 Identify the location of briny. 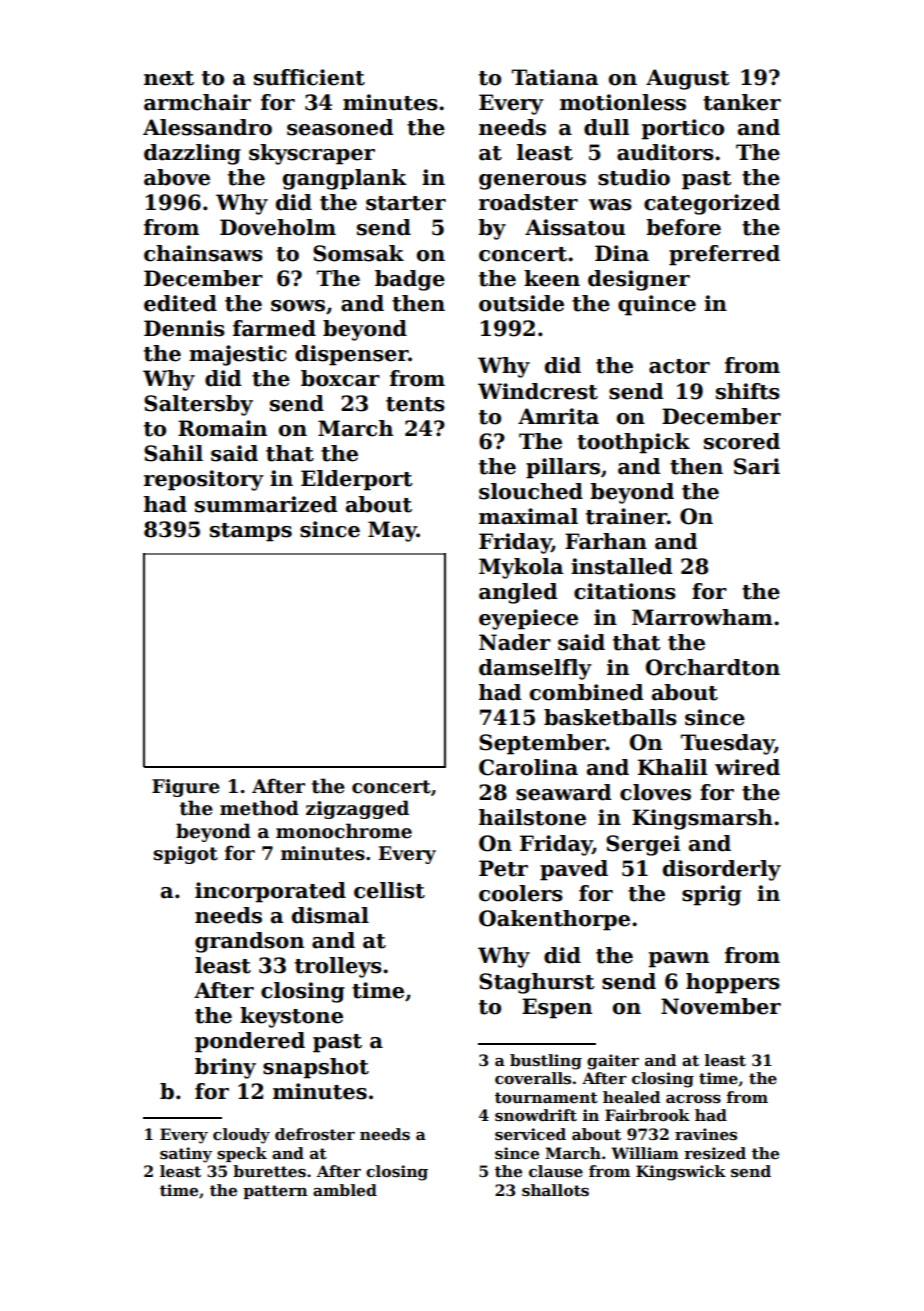
(225, 1068).
